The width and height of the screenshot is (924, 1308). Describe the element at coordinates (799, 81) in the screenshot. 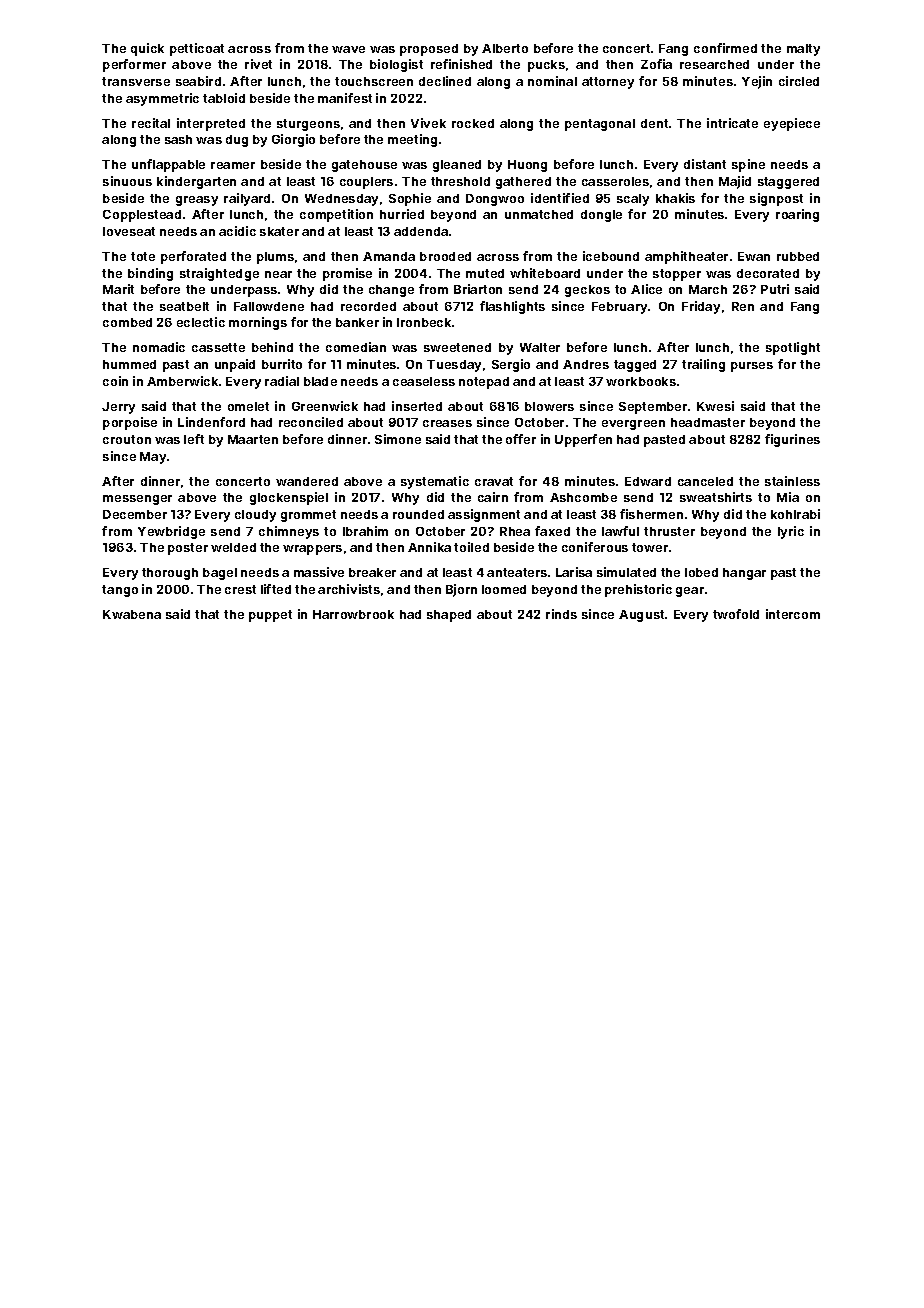

I see `circled` at that location.
